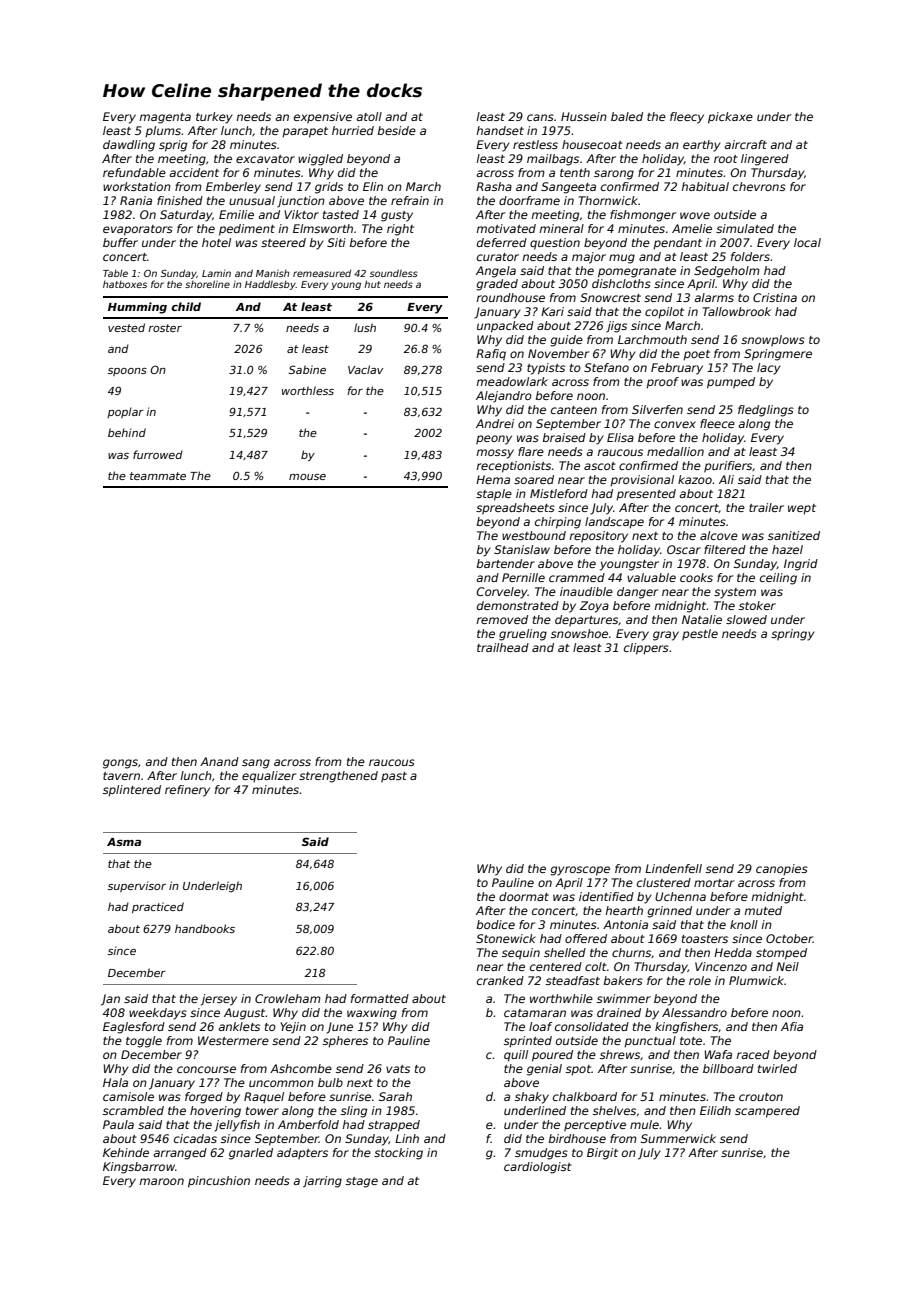 Image resolution: width=924 pixels, height=1308 pixels. I want to click on sprig, so click(173, 146).
